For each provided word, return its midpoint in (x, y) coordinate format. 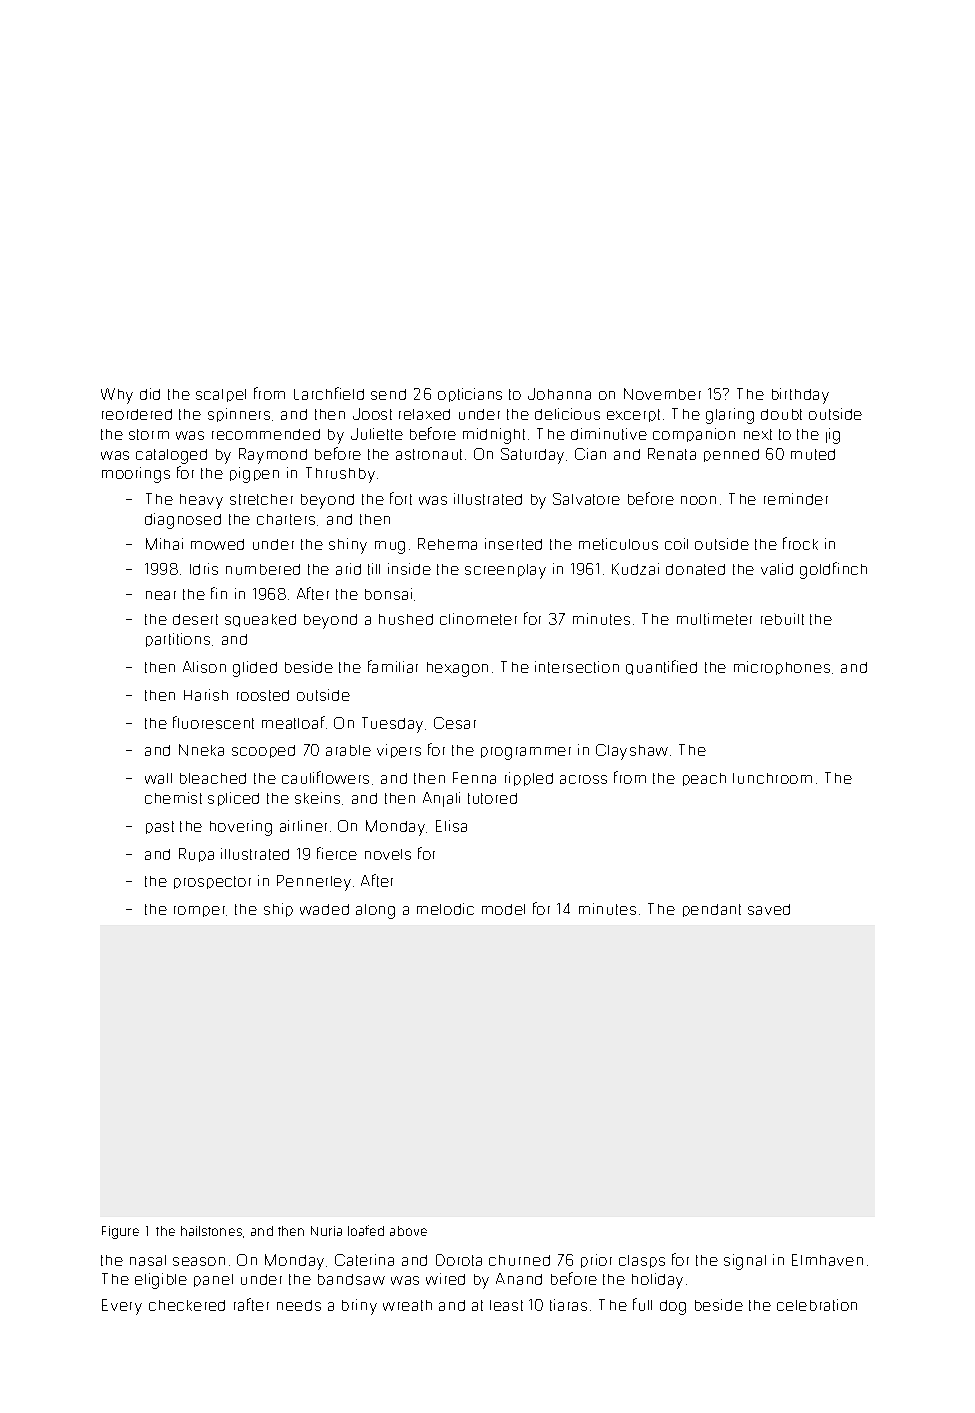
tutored (492, 798)
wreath (407, 1305)
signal (745, 1262)
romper (200, 911)
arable (348, 750)
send (388, 394)
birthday (800, 396)
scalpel (221, 395)
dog (673, 1307)
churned (519, 1260)
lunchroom (772, 778)
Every (122, 1307)
